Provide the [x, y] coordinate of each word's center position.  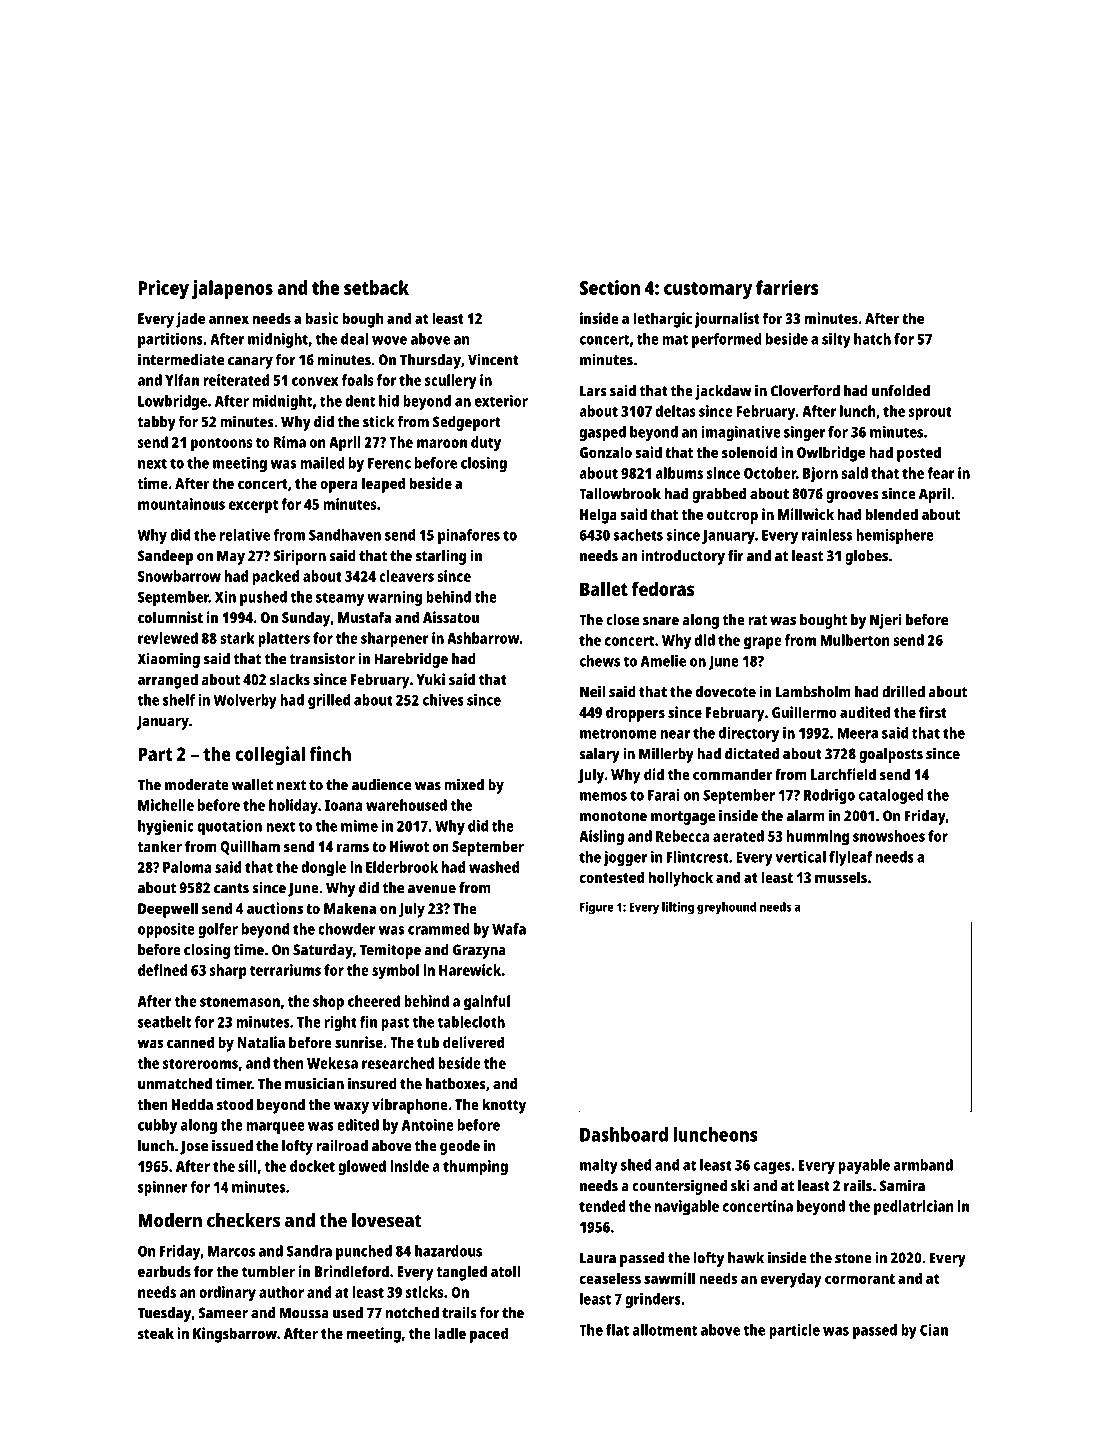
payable [864, 1166]
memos [603, 796]
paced [489, 1335]
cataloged [891, 796]
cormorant [860, 1279]
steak [156, 1333]
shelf [179, 700]
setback [376, 287]
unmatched [175, 1084]
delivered [473, 1042]
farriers [787, 287]
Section [610, 287]
